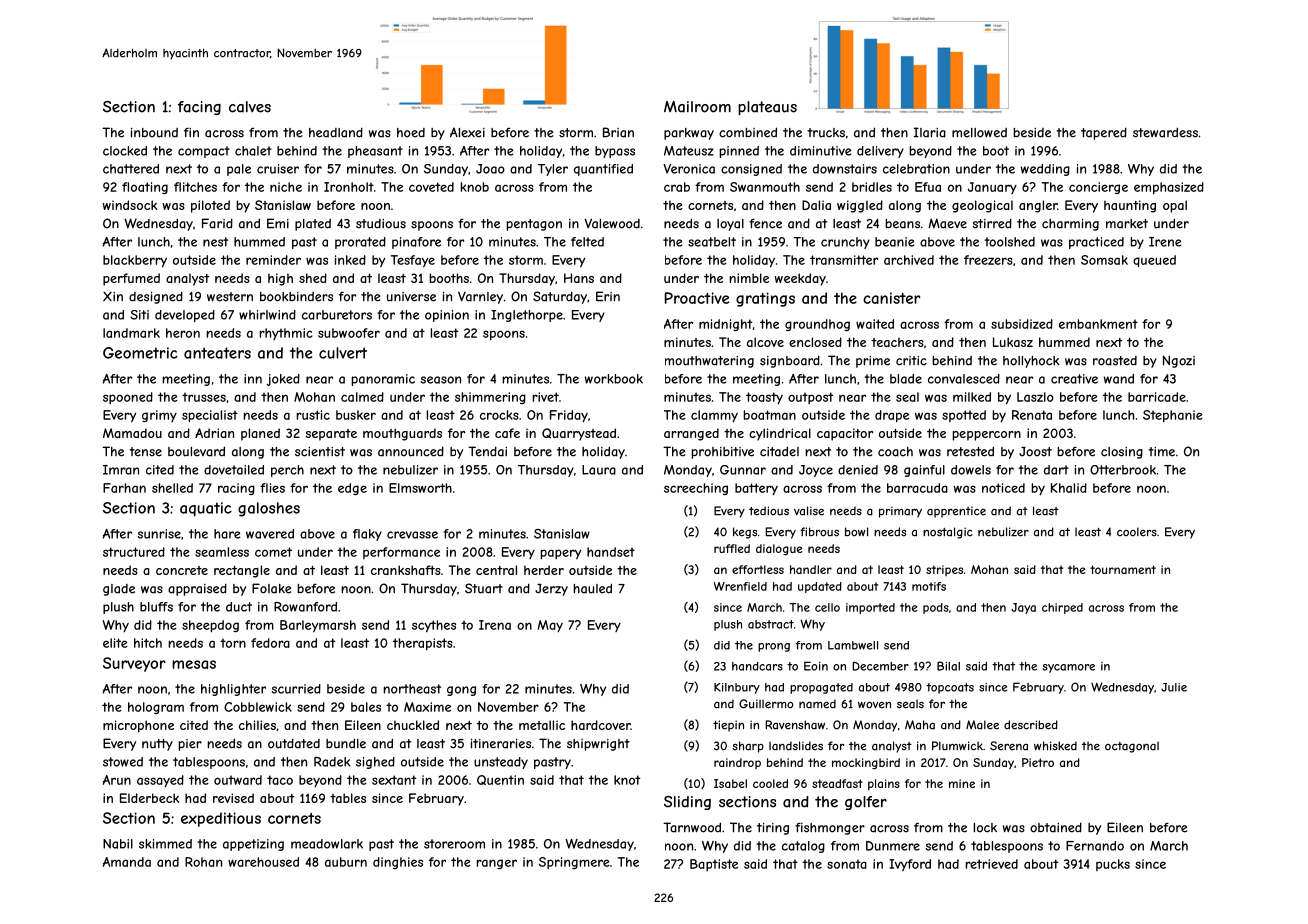  What do you see at coordinates (726, 325) in the document?
I see `midnight` at bounding box center [726, 325].
